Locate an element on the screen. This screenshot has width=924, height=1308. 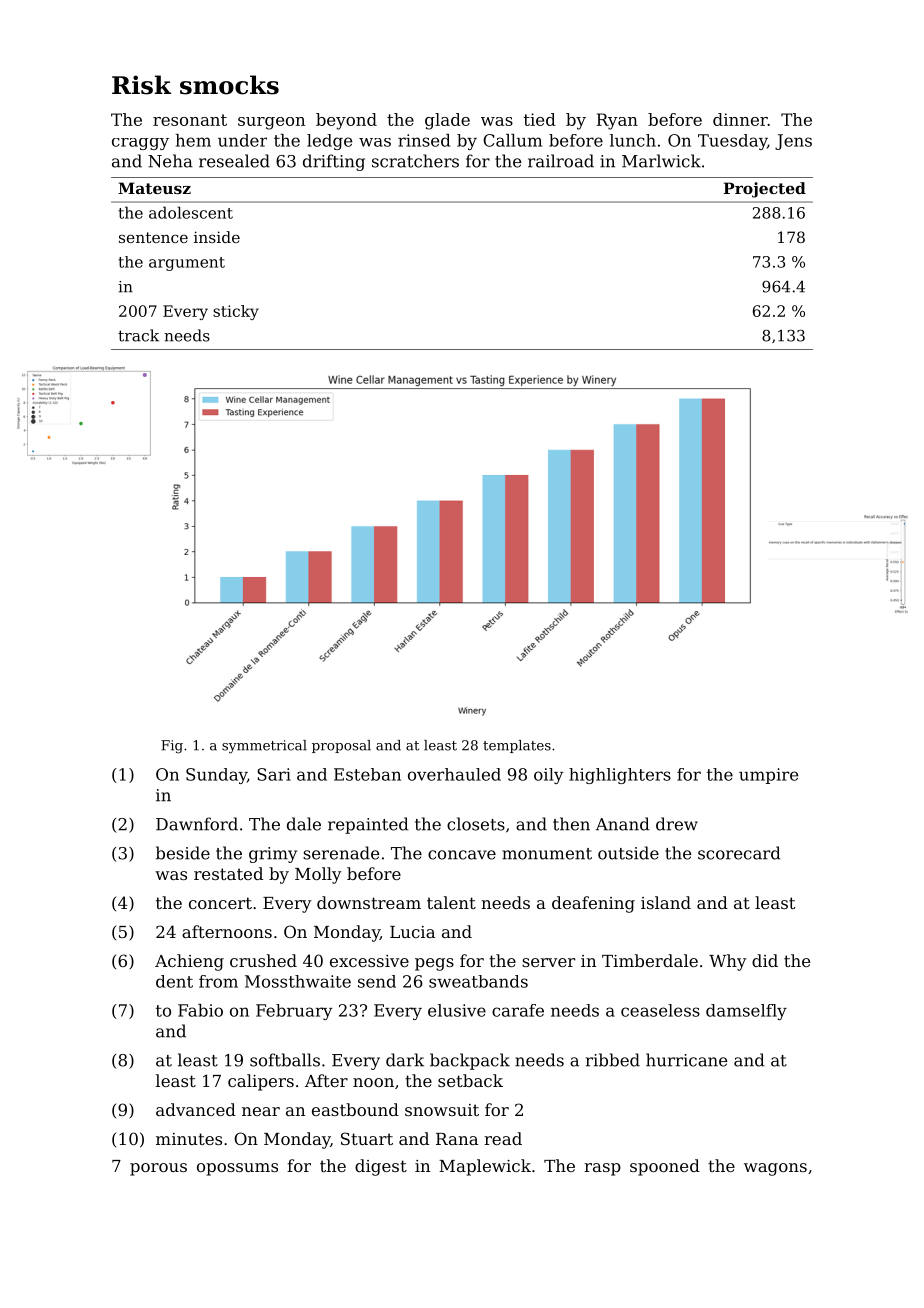
railroad is located at coordinates (561, 161).
